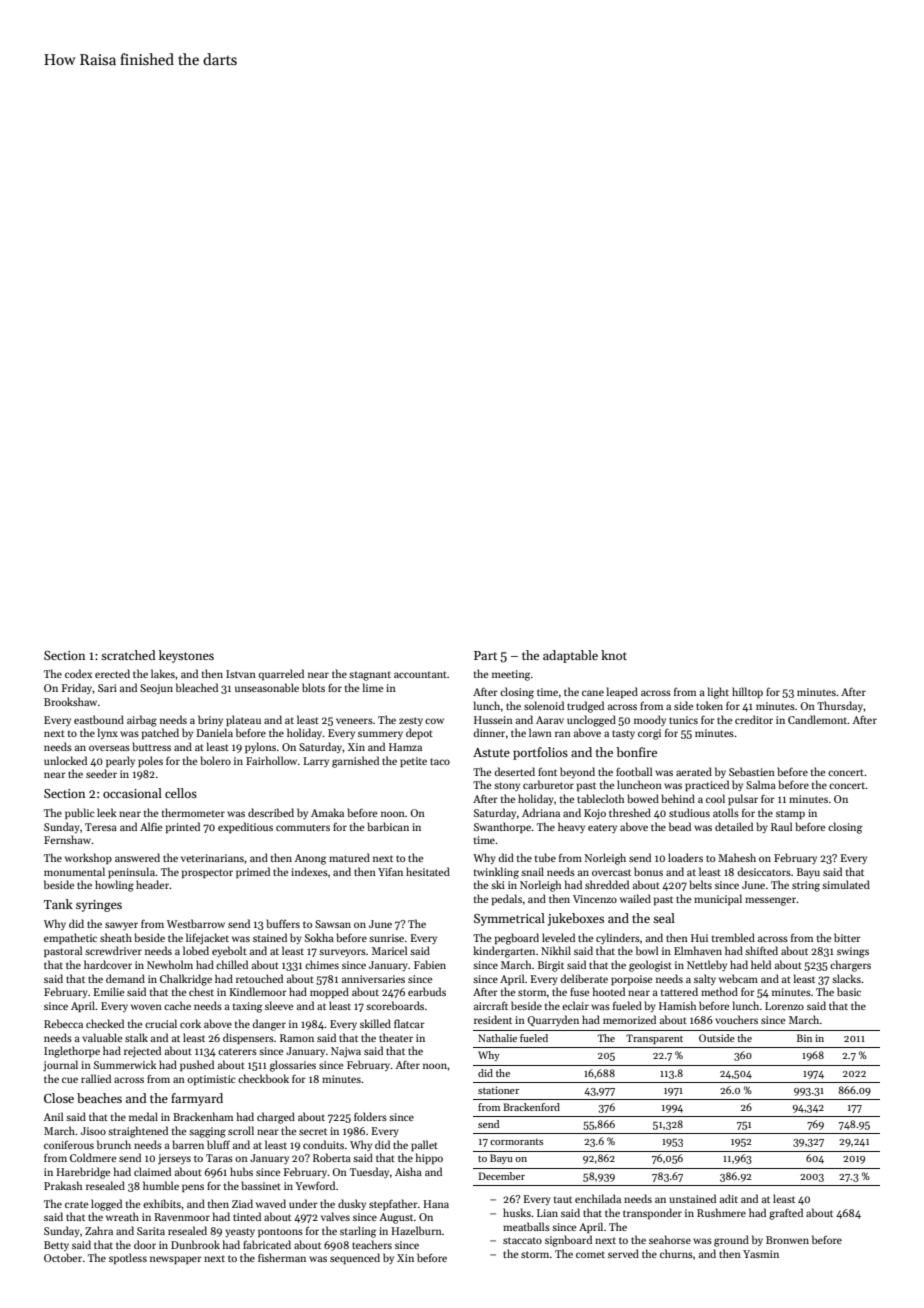 The height and width of the screenshot is (1308, 924). What do you see at coordinates (817, 719) in the screenshot?
I see `Candlemont` at bounding box center [817, 719].
